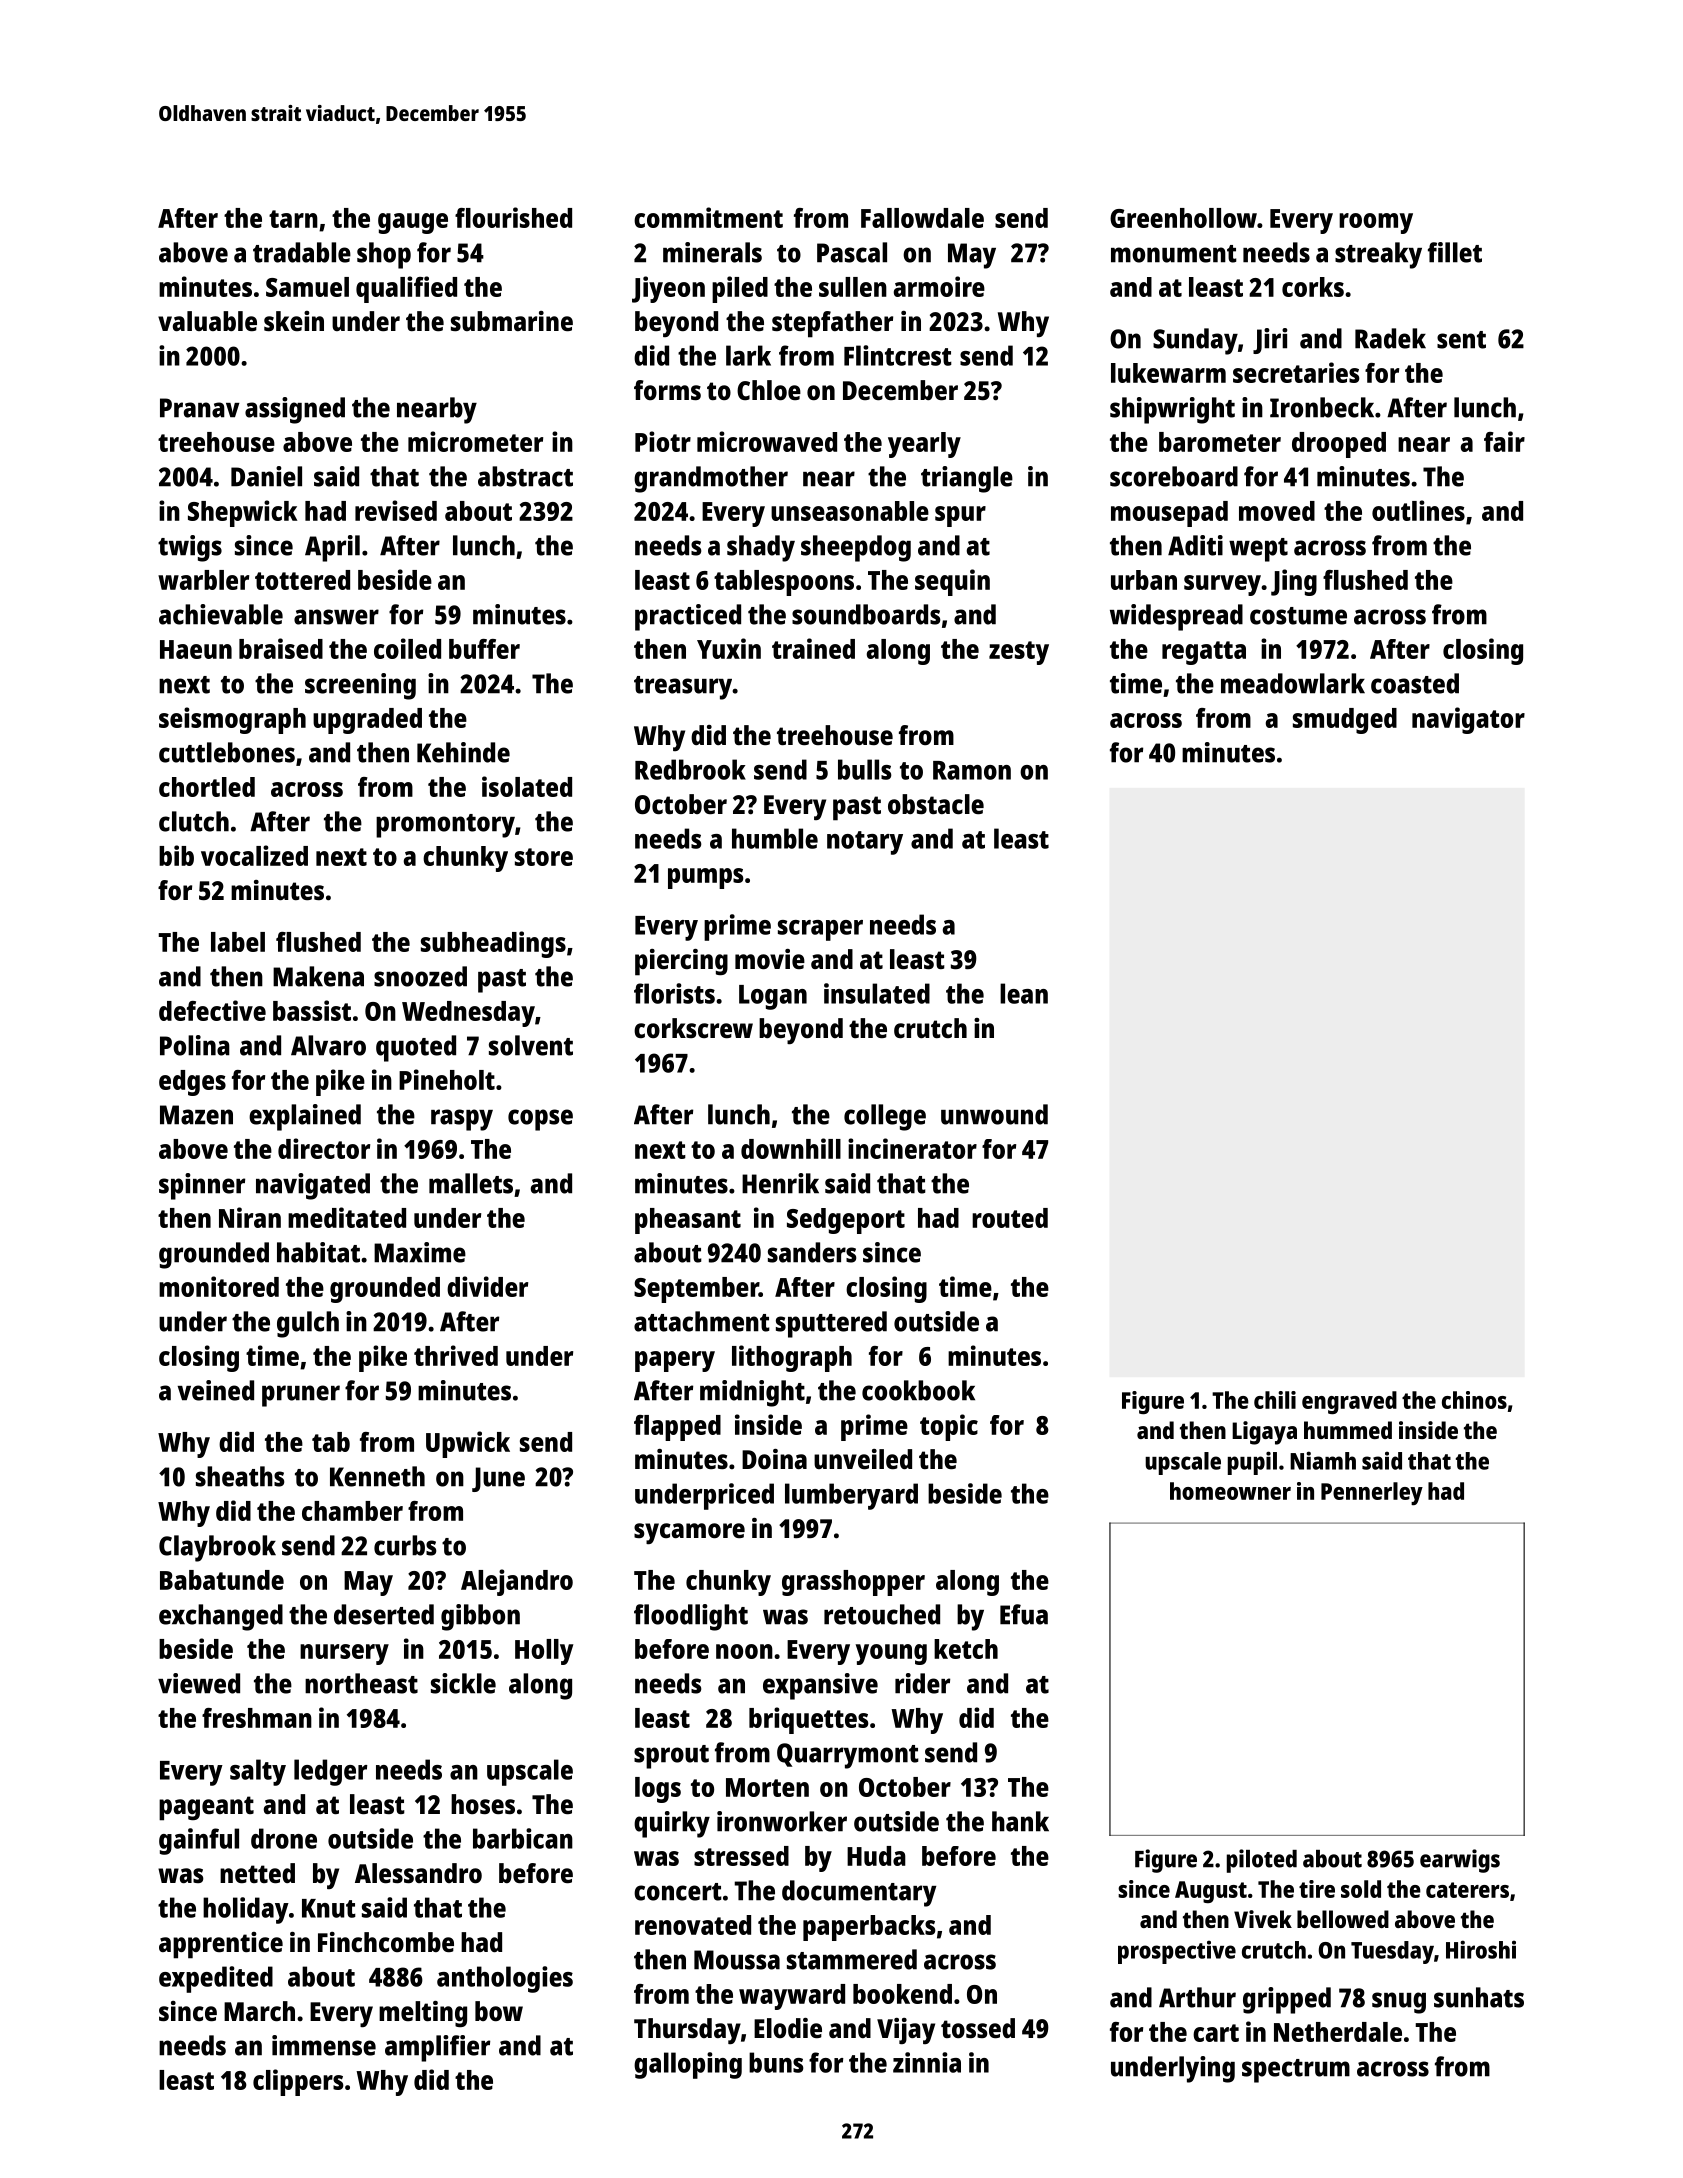 This screenshot has height=2178, width=1683. Describe the element at coordinates (924, 445) in the screenshot. I see `yearly` at that location.
